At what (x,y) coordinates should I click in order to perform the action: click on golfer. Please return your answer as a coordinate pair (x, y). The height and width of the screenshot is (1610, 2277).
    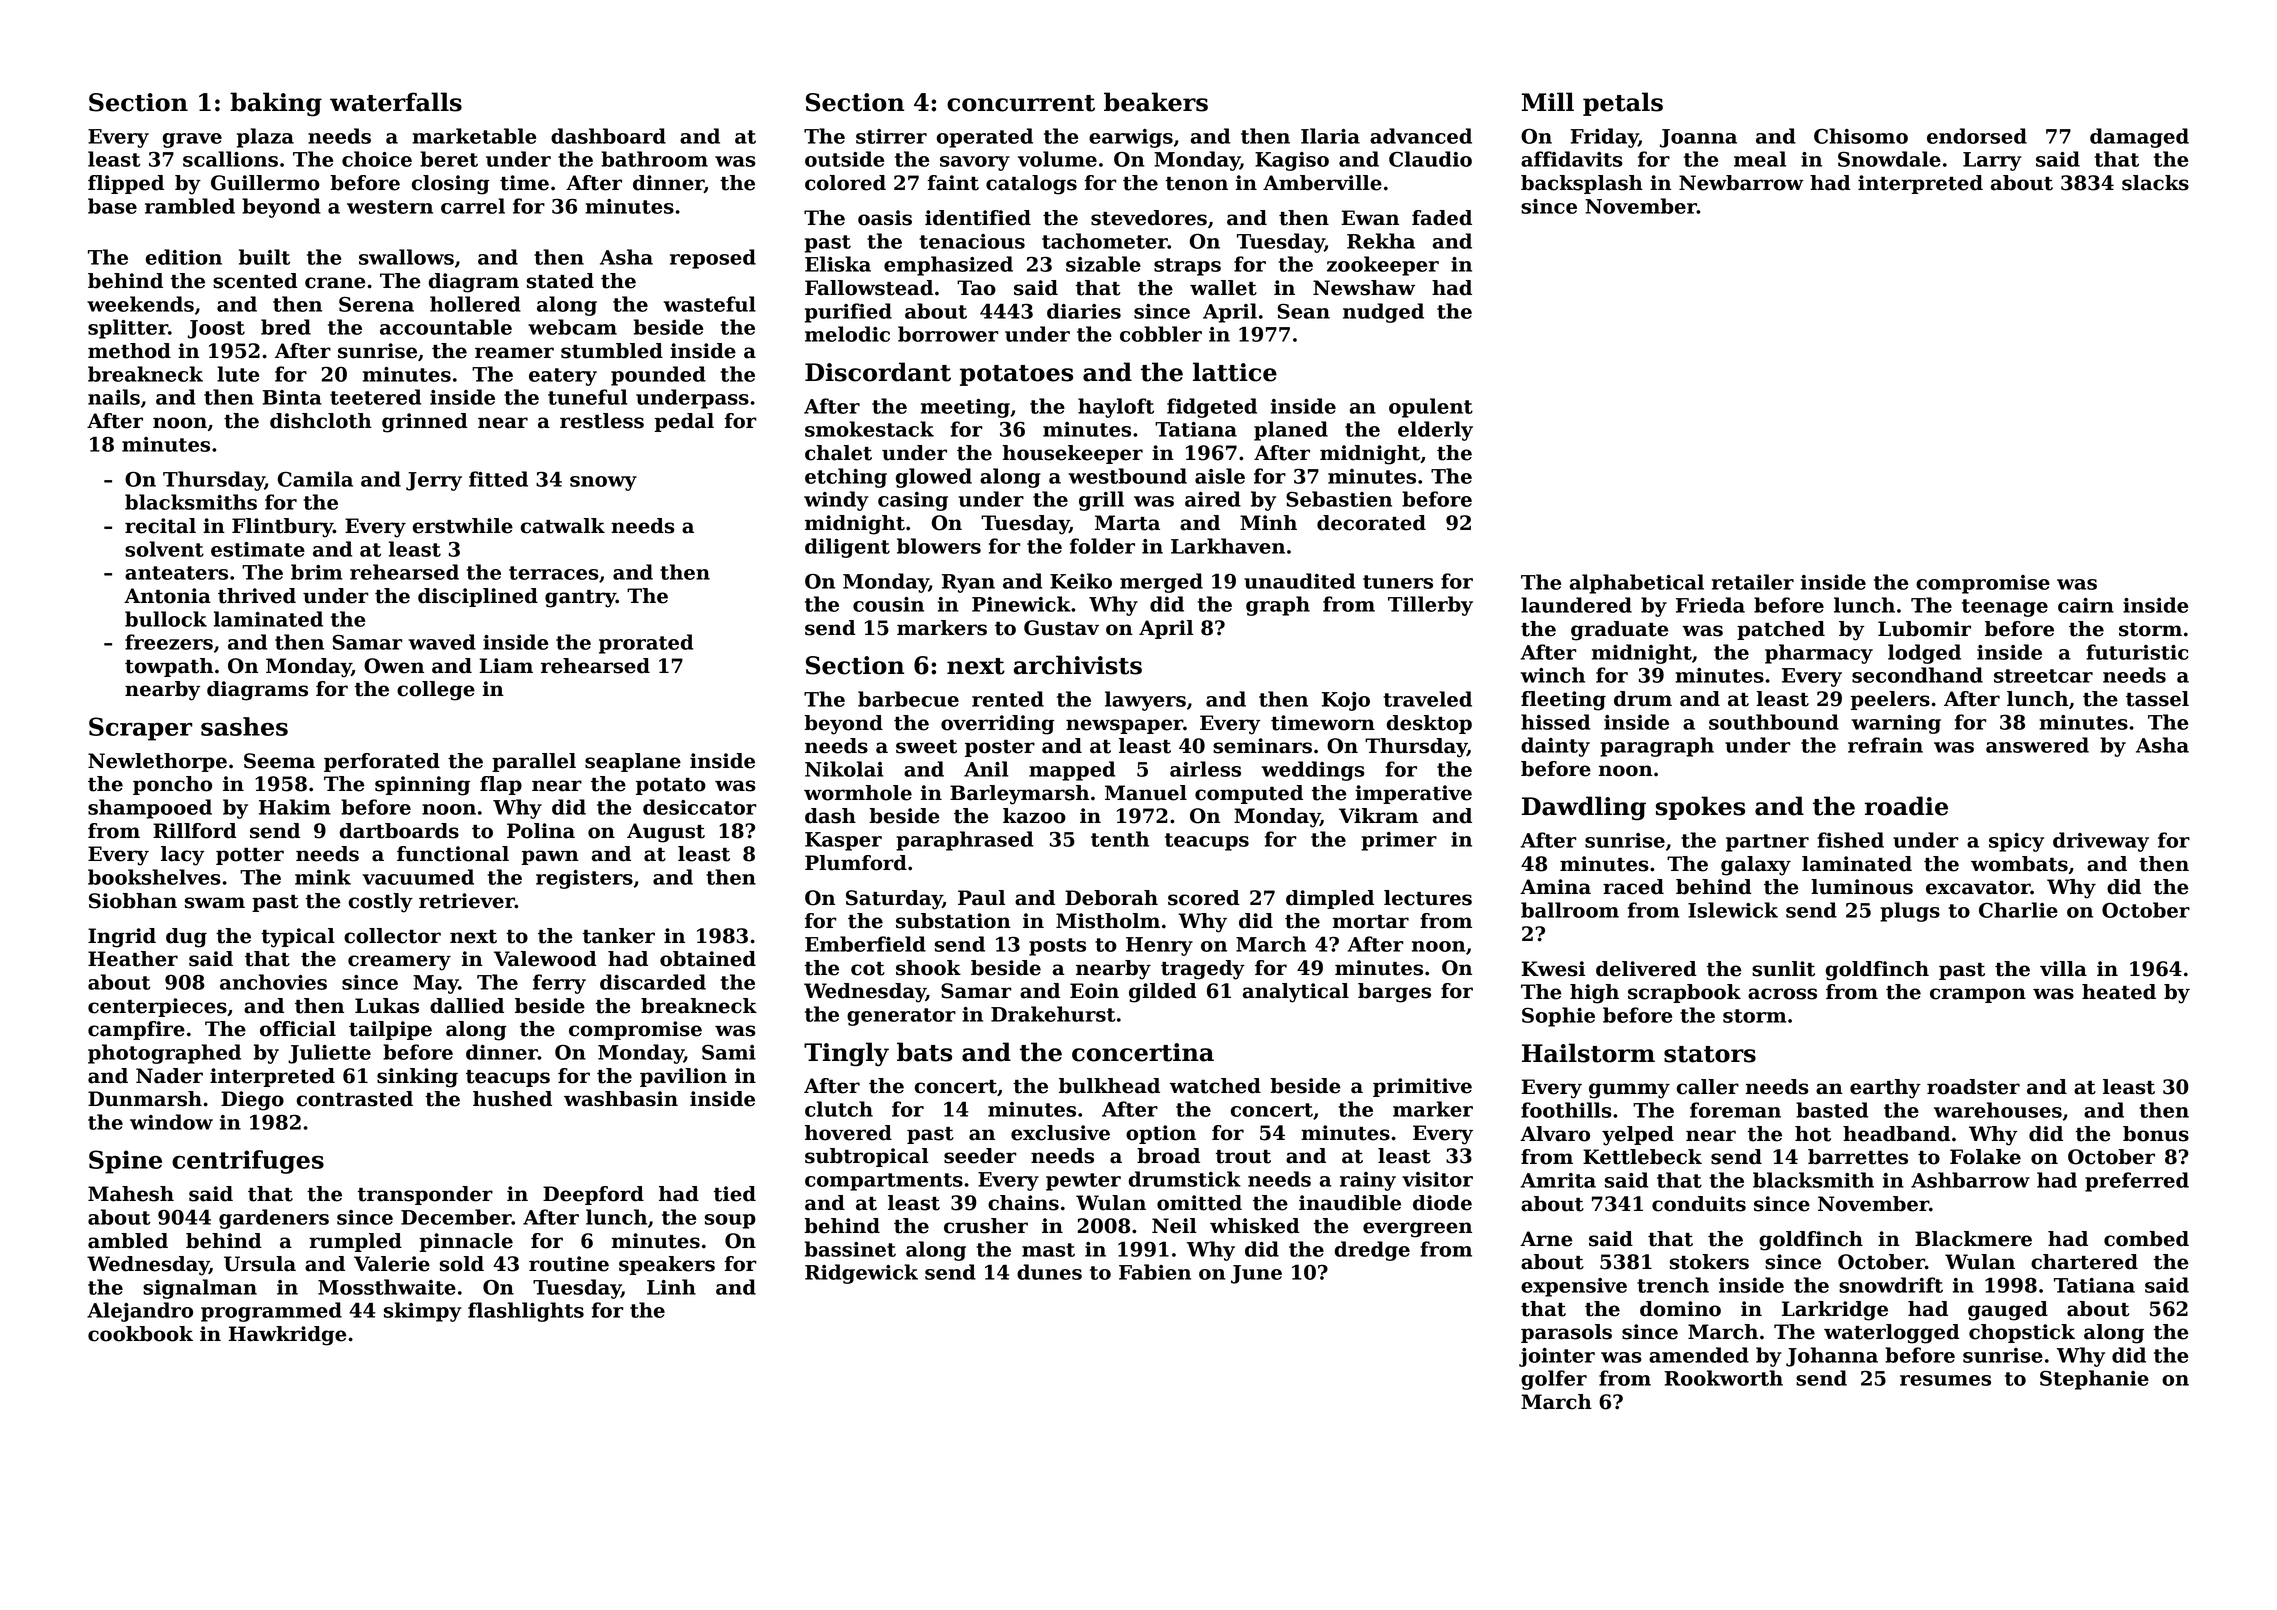
    Looking at the image, I should click on (1554, 1380).
